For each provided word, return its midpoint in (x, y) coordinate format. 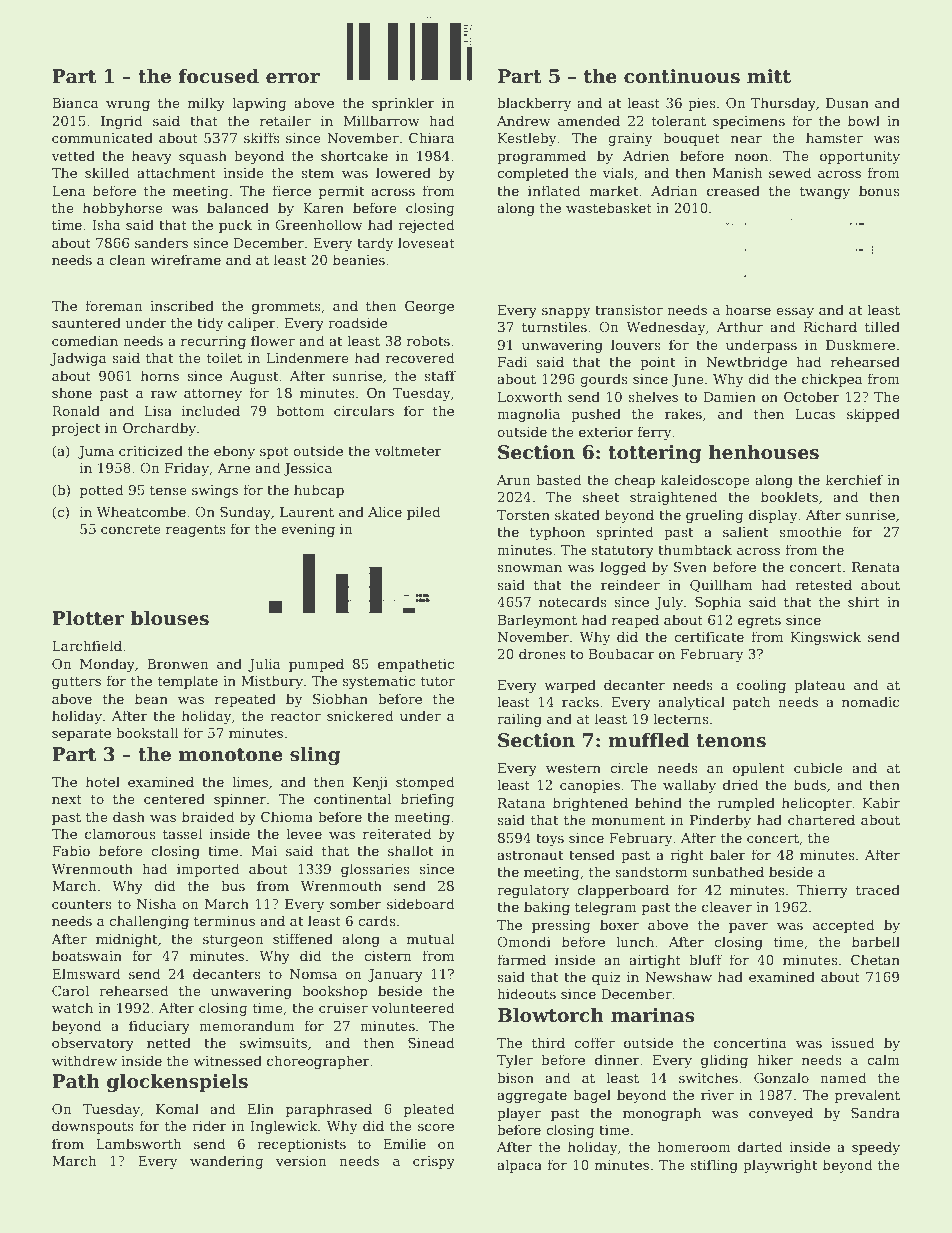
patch (751, 703)
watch (72, 1007)
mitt (769, 76)
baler (728, 854)
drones (542, 653)
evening (308, 530)
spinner (240, 800)
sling (315, 755)
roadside (357, 322)
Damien (730, 397)
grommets (286, 308)
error (293, 78)
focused (219, 76)
